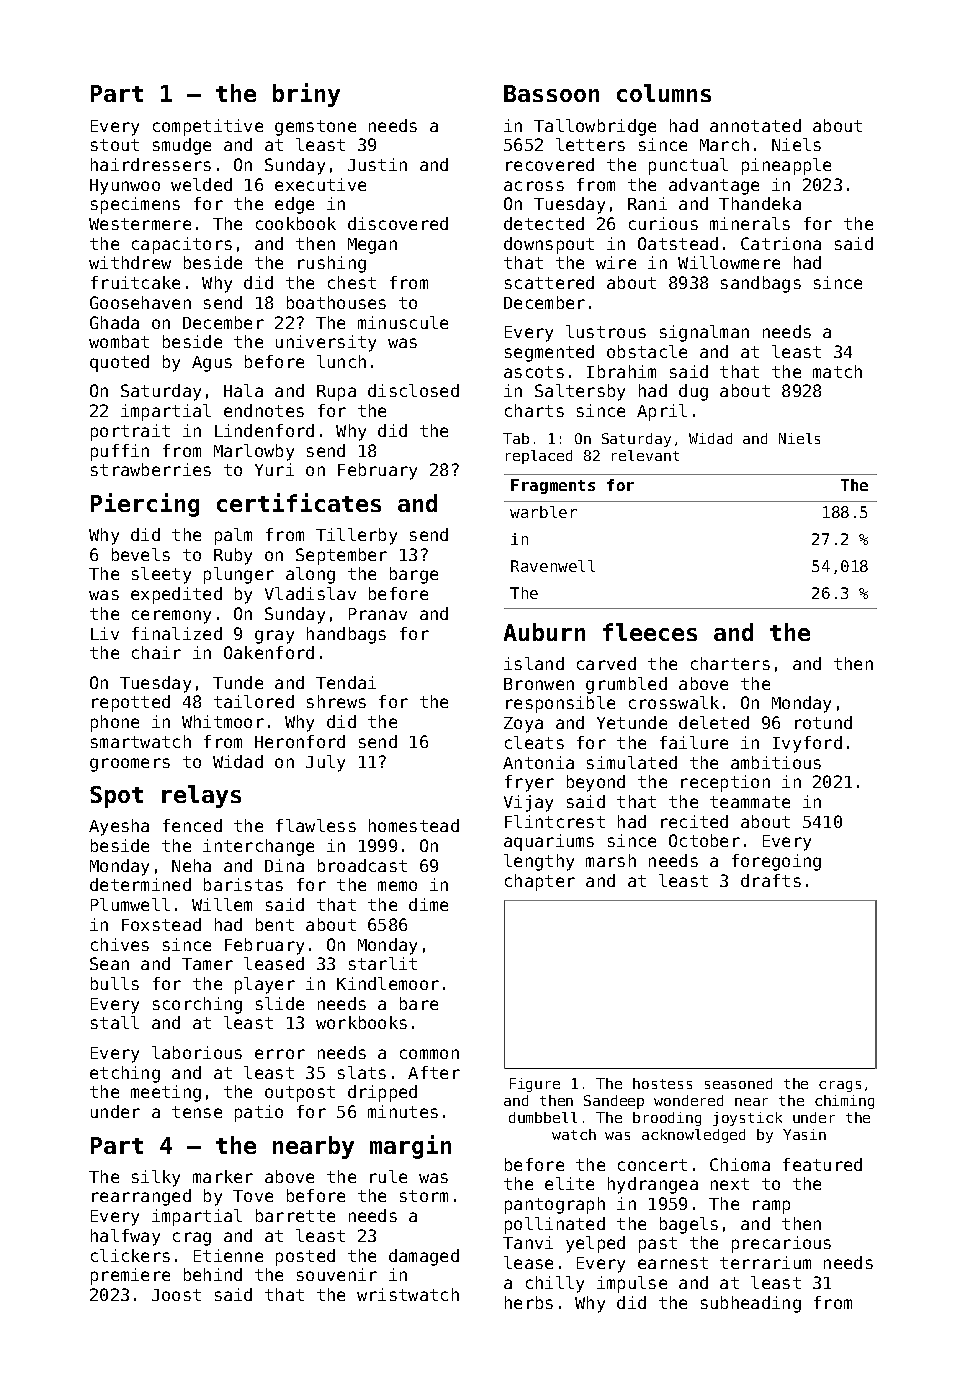 The image size is (966, 1400). What do you see at coordinates (419, 1003) in the page?
I see `bare` at bounding box center [419, 1003].
